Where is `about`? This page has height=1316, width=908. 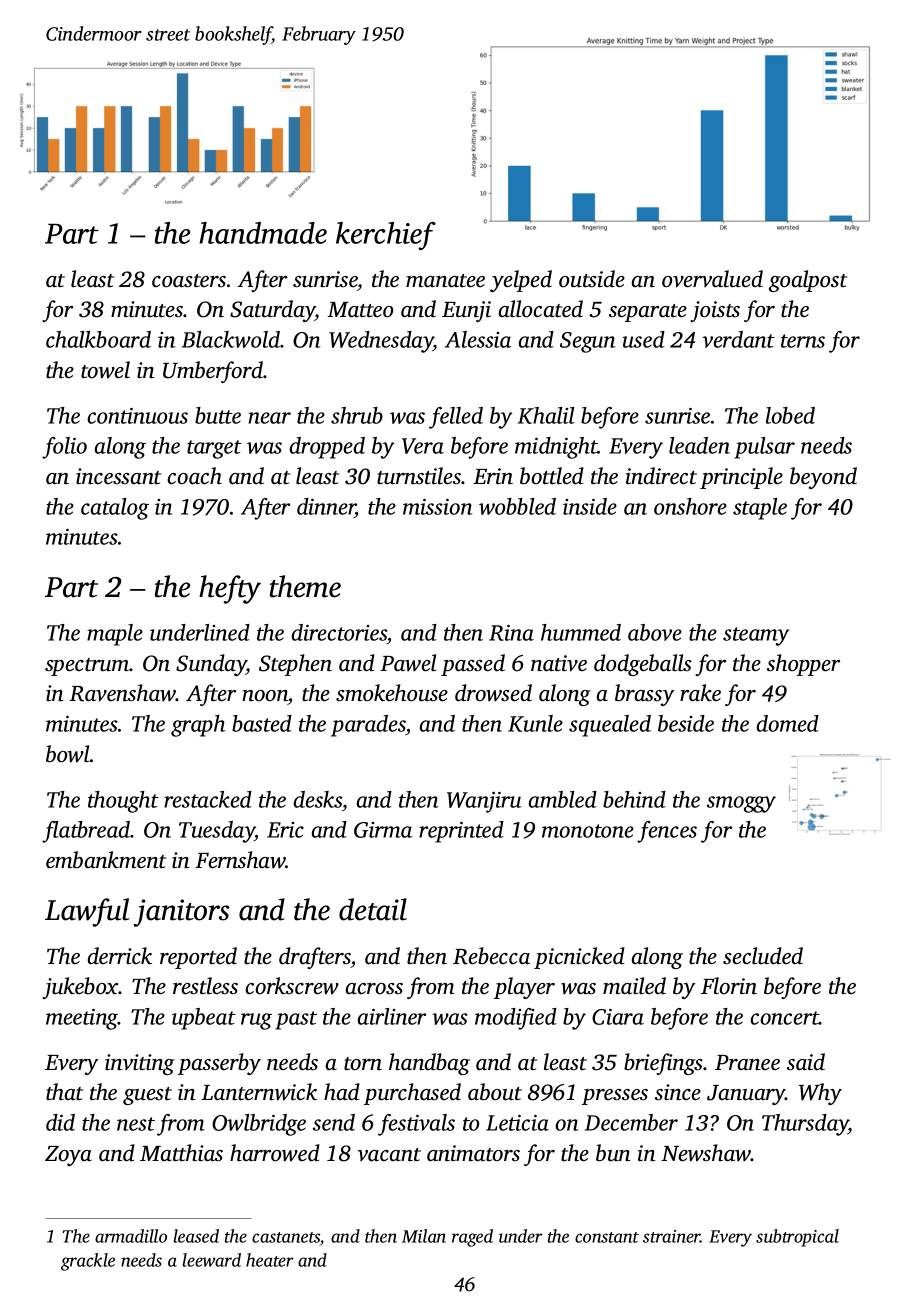
about is located at coordinates (495, 1092).
